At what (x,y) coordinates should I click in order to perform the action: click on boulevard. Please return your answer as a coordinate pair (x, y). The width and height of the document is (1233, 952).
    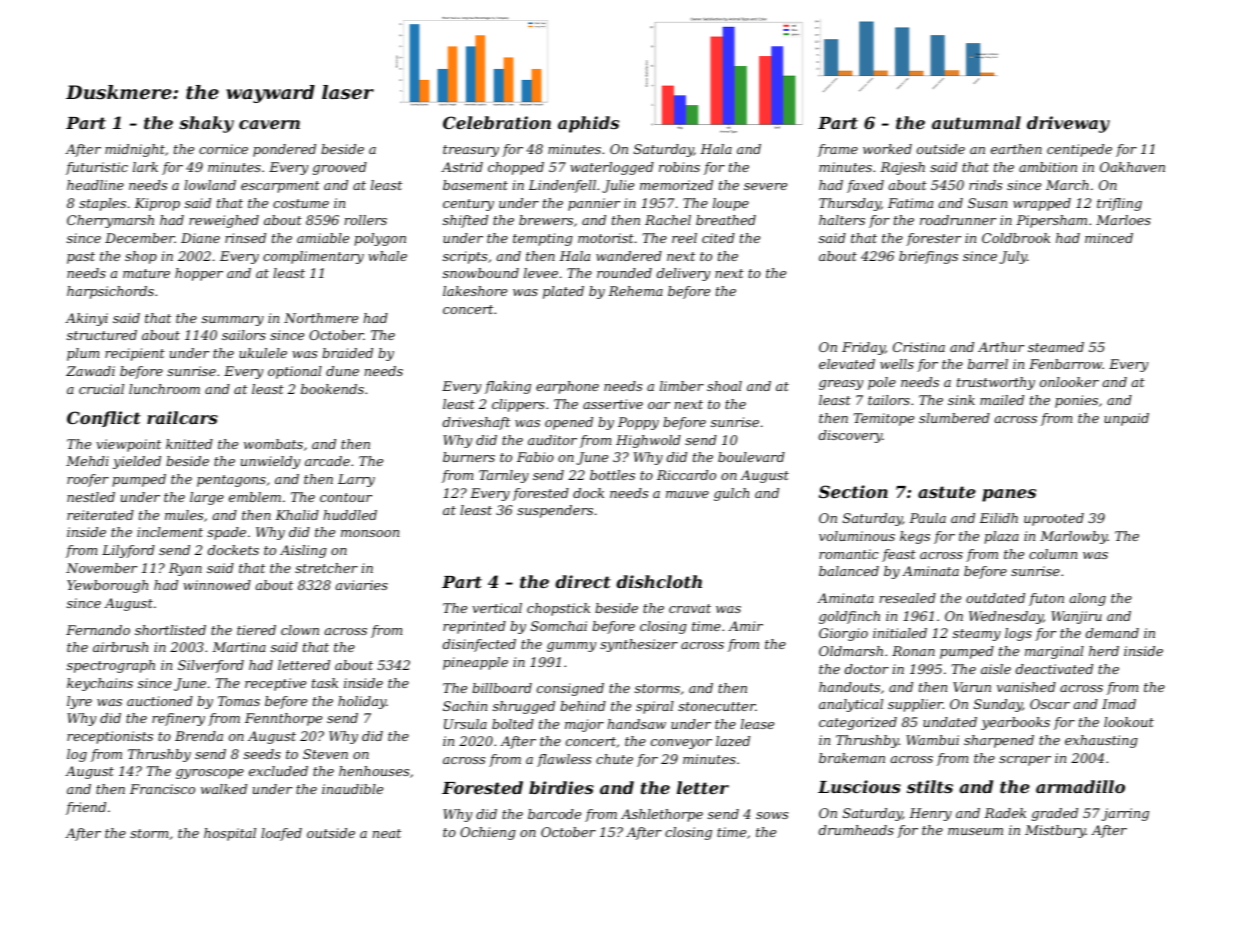
    Looking at the image, I should click on (751, 457).
